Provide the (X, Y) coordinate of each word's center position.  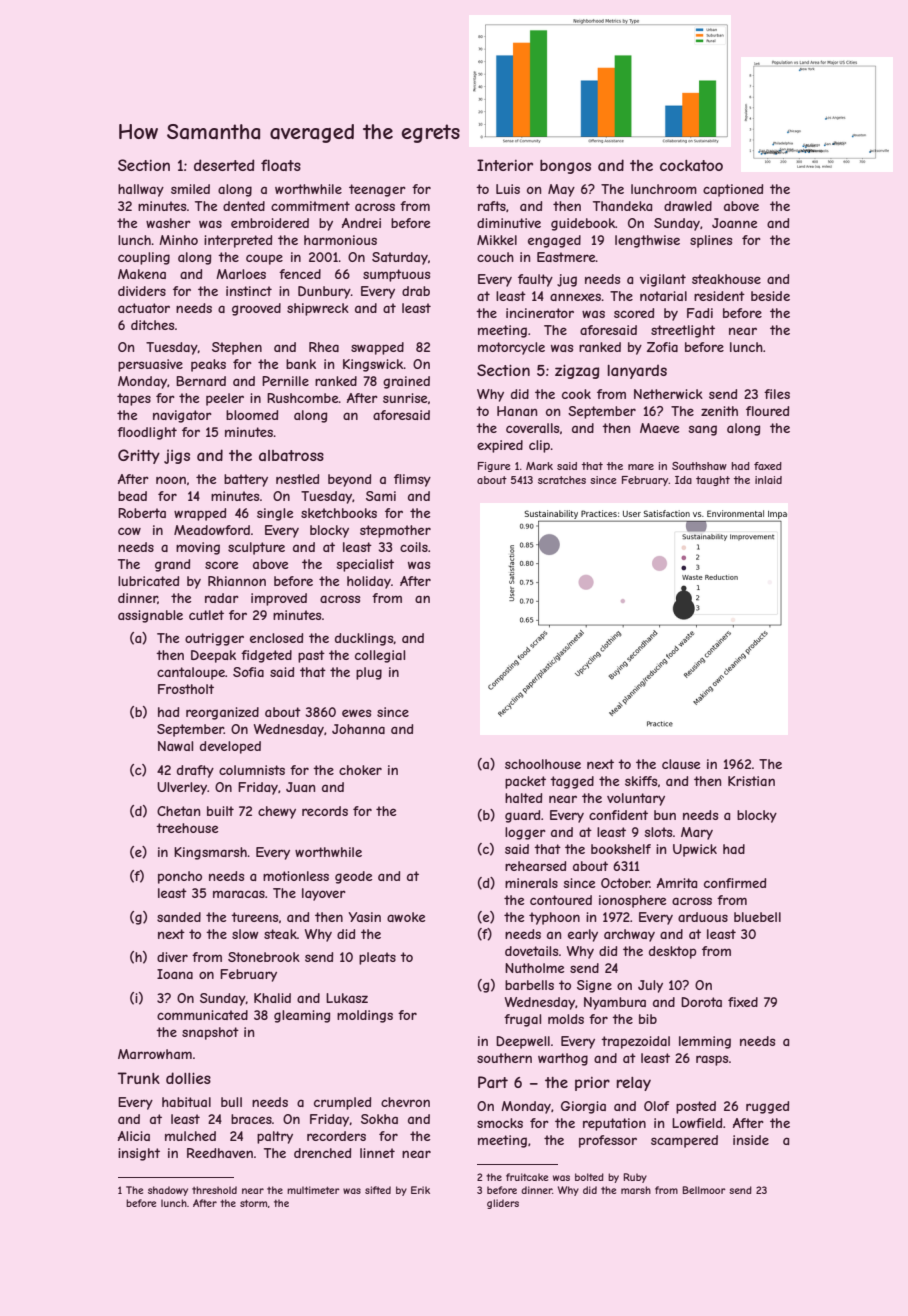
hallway (141, 190)
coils (414, 547)
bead (132, 496)
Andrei (361, 223)
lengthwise (647, 241)
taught (713, 481)
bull (231, 1102)
